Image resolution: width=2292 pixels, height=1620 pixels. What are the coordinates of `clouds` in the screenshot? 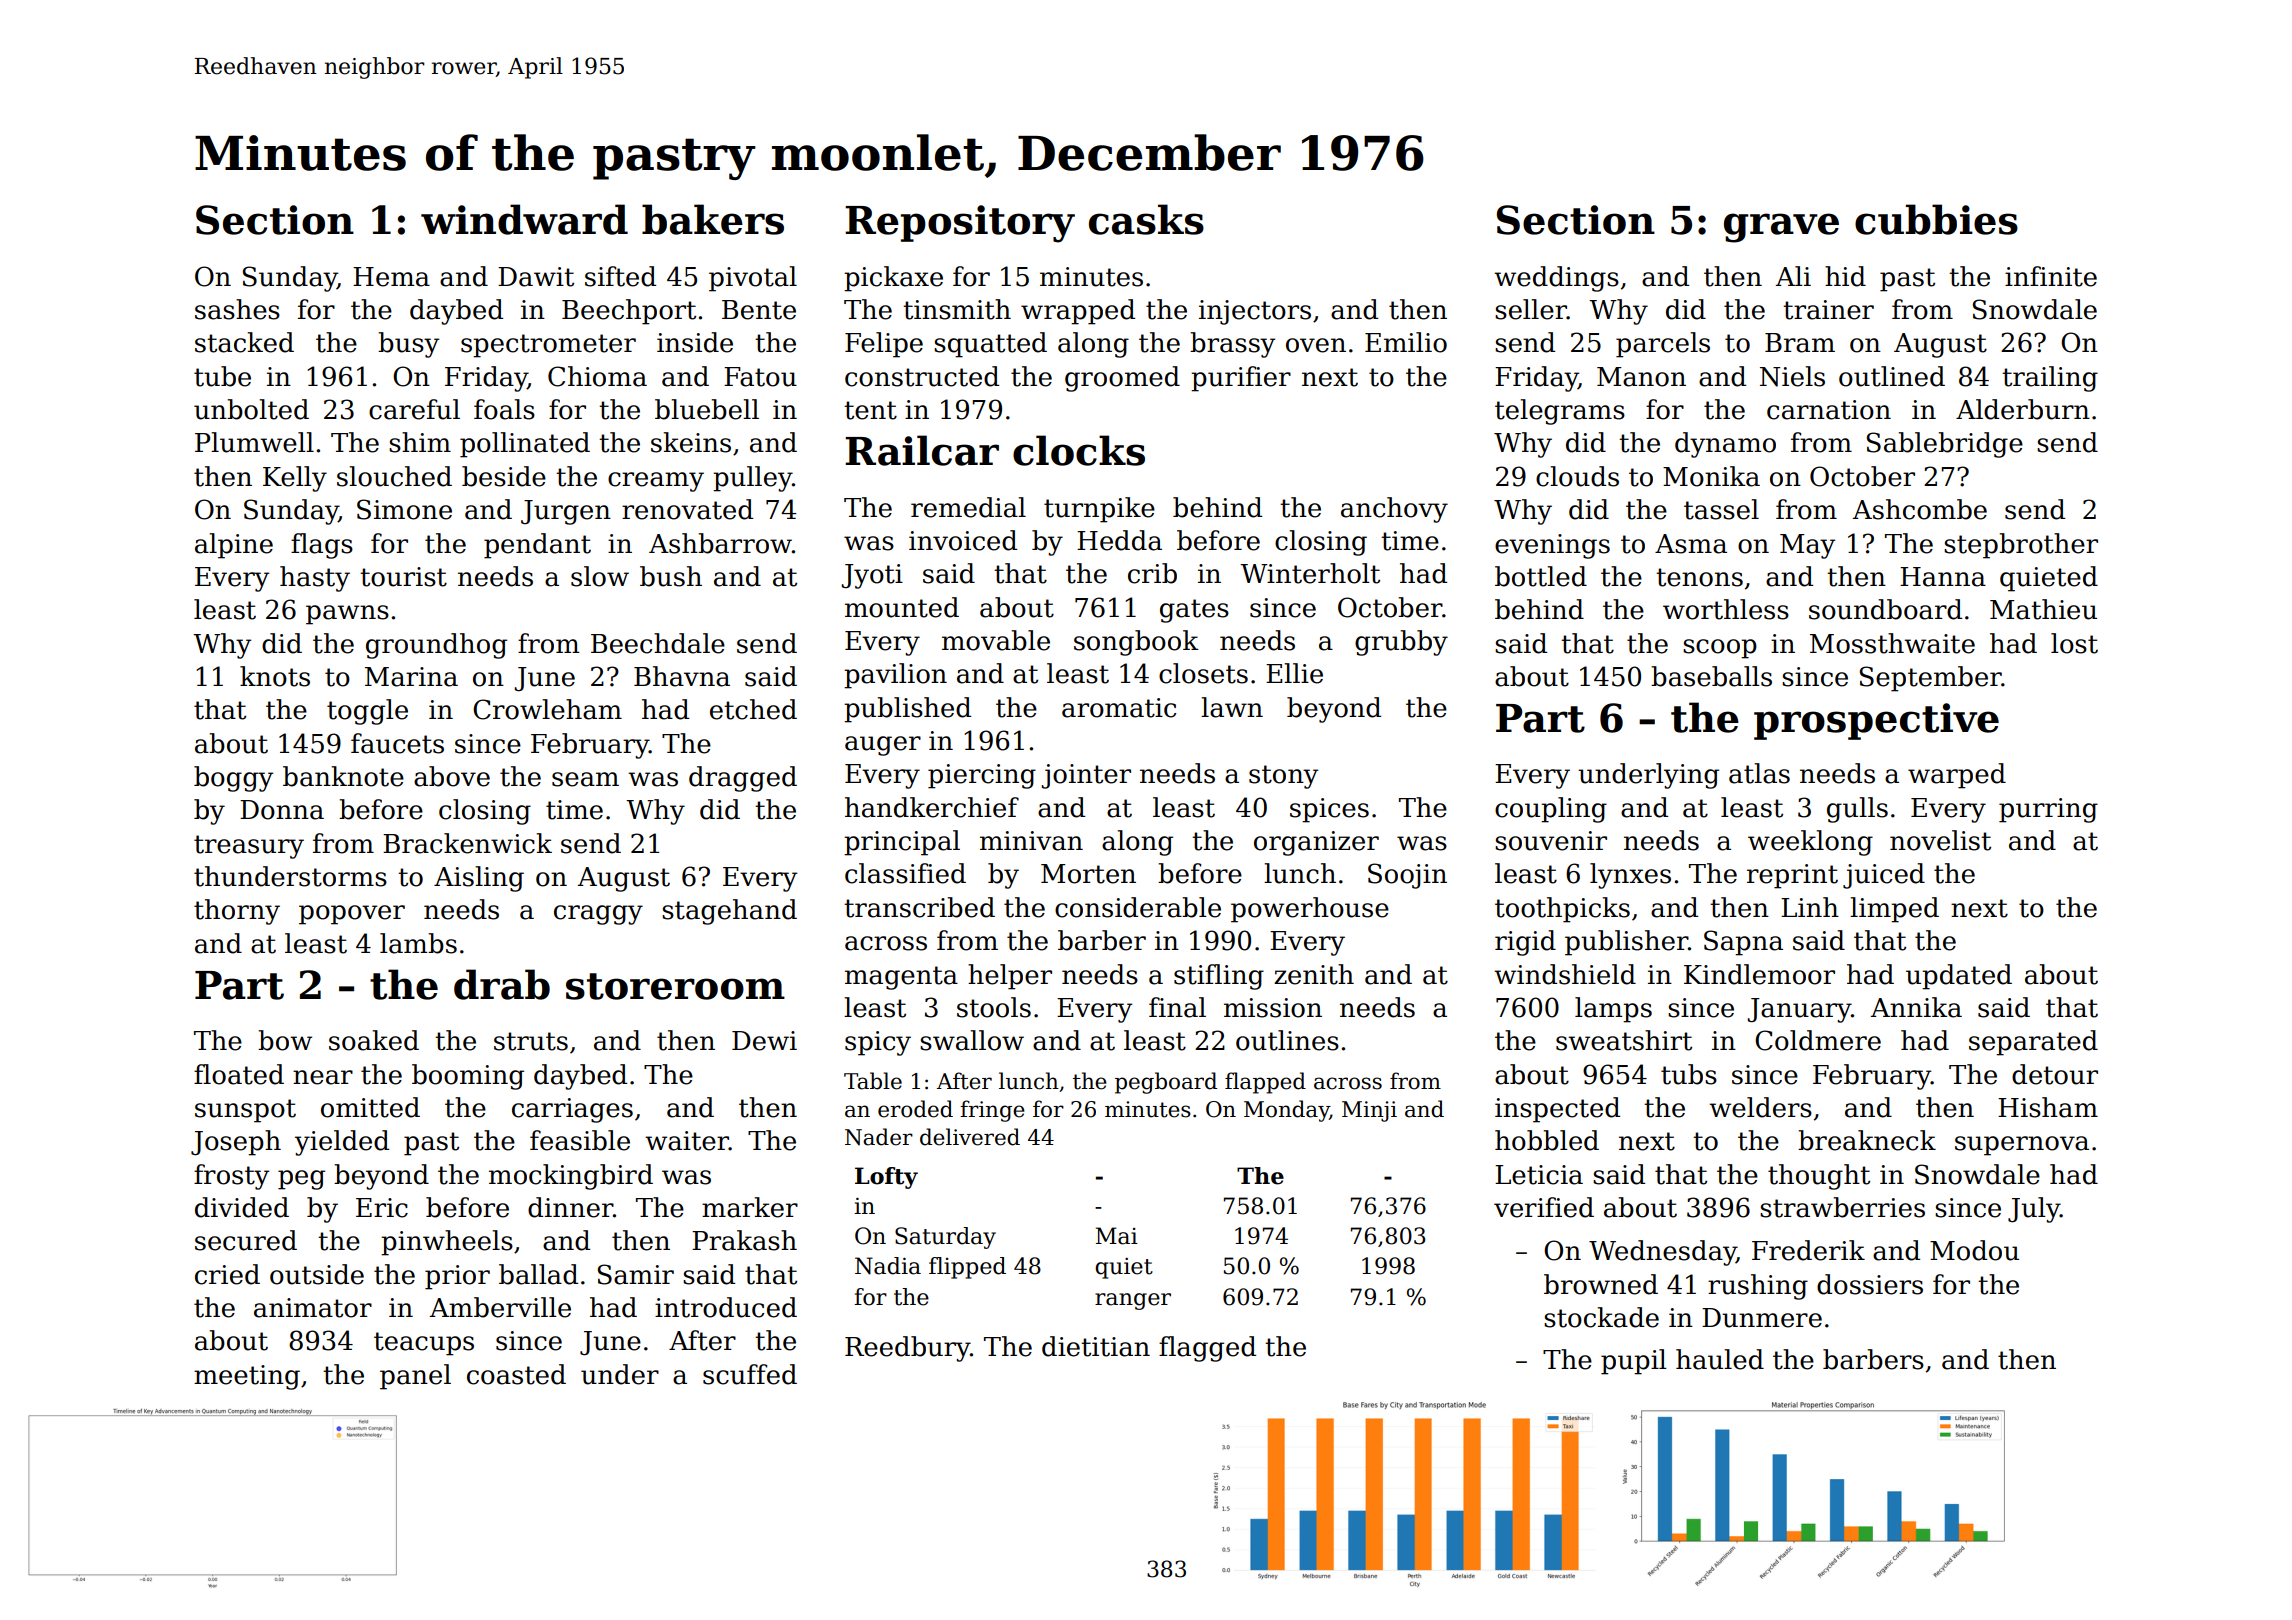 It's located at (1577, 476).
